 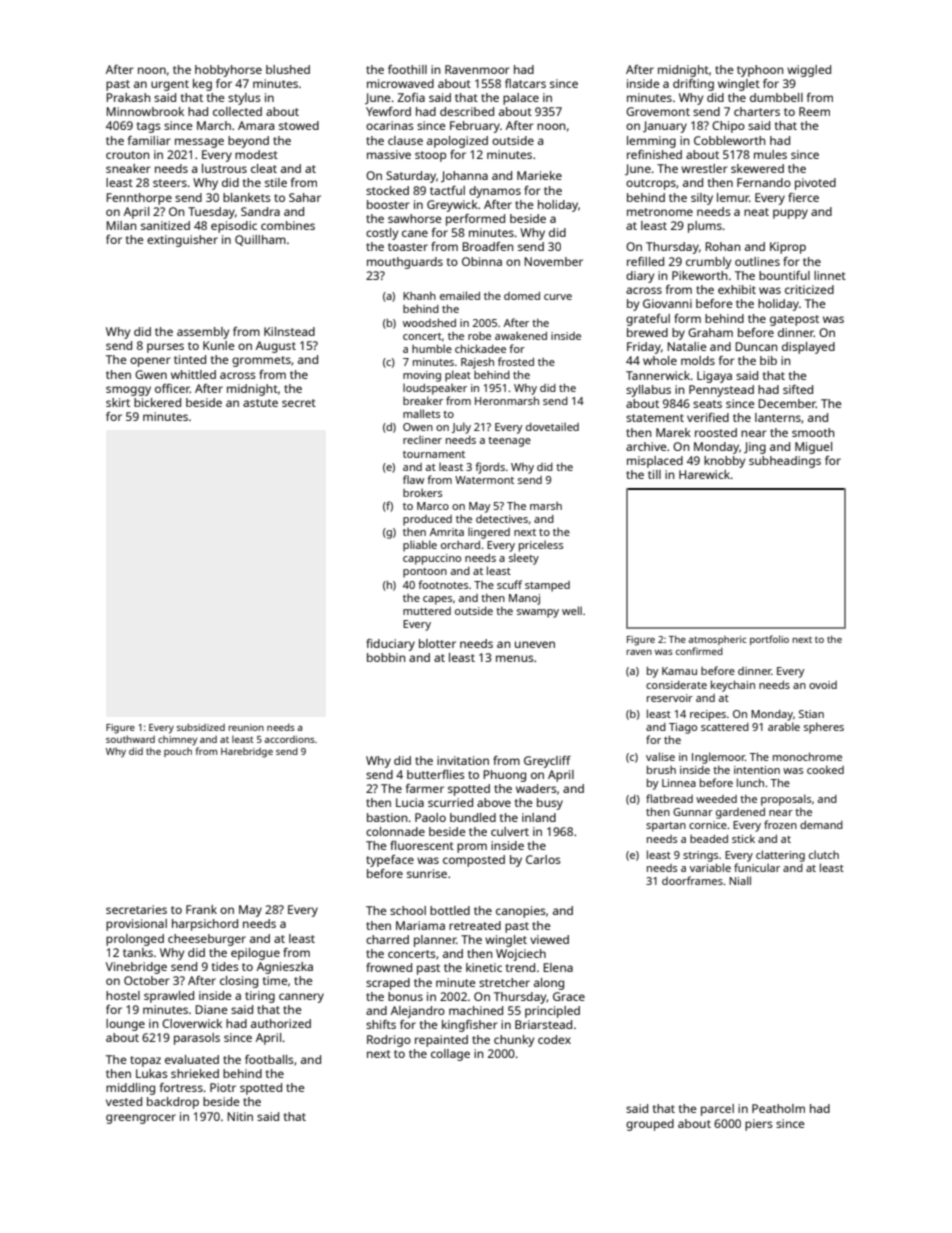 I want to click on collage, so click(x=450, y=1055).
